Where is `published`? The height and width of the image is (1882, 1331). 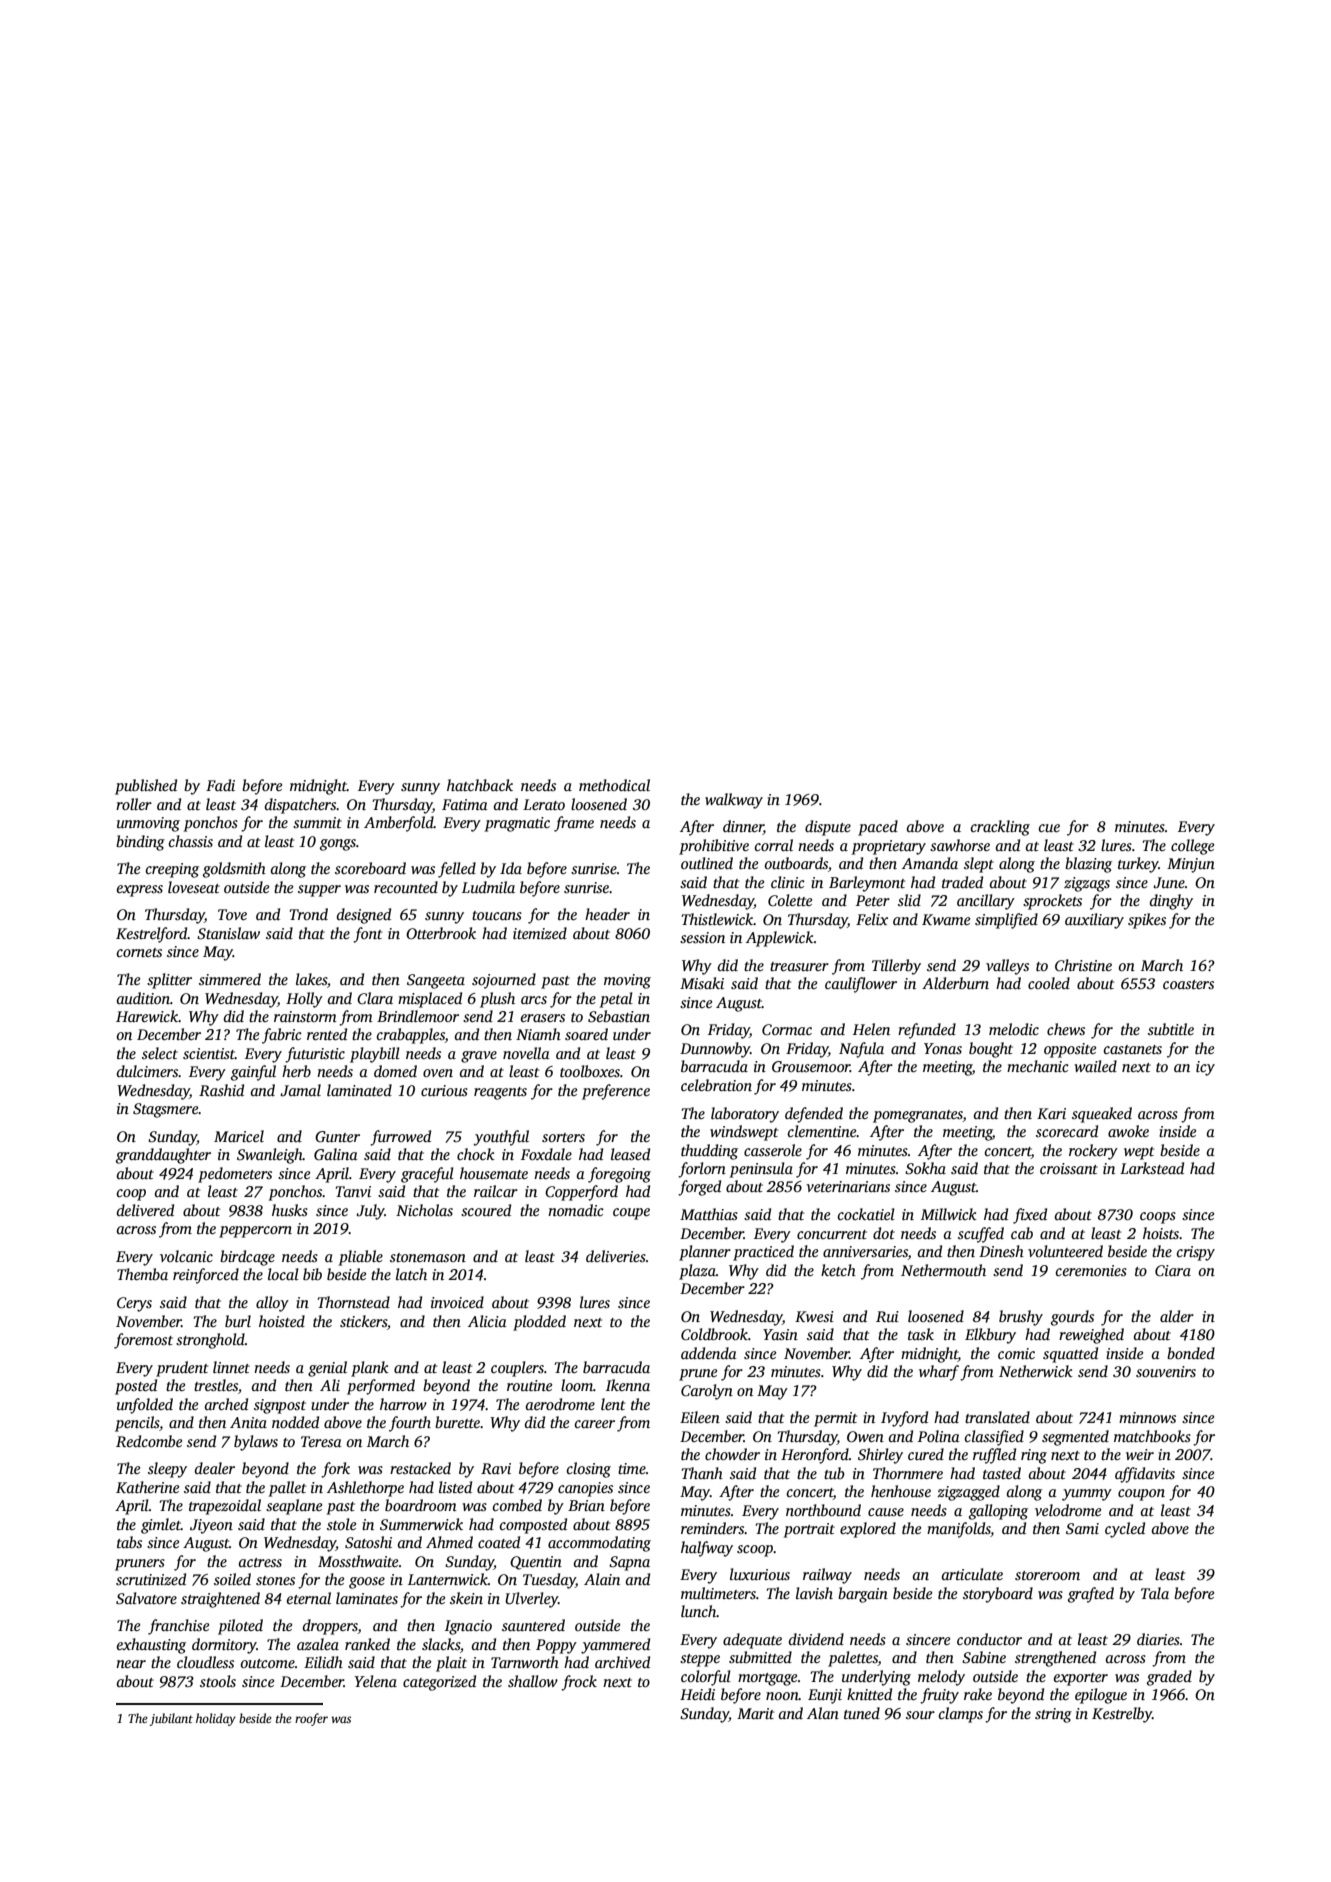
published is located at coordinates (146, 787).
